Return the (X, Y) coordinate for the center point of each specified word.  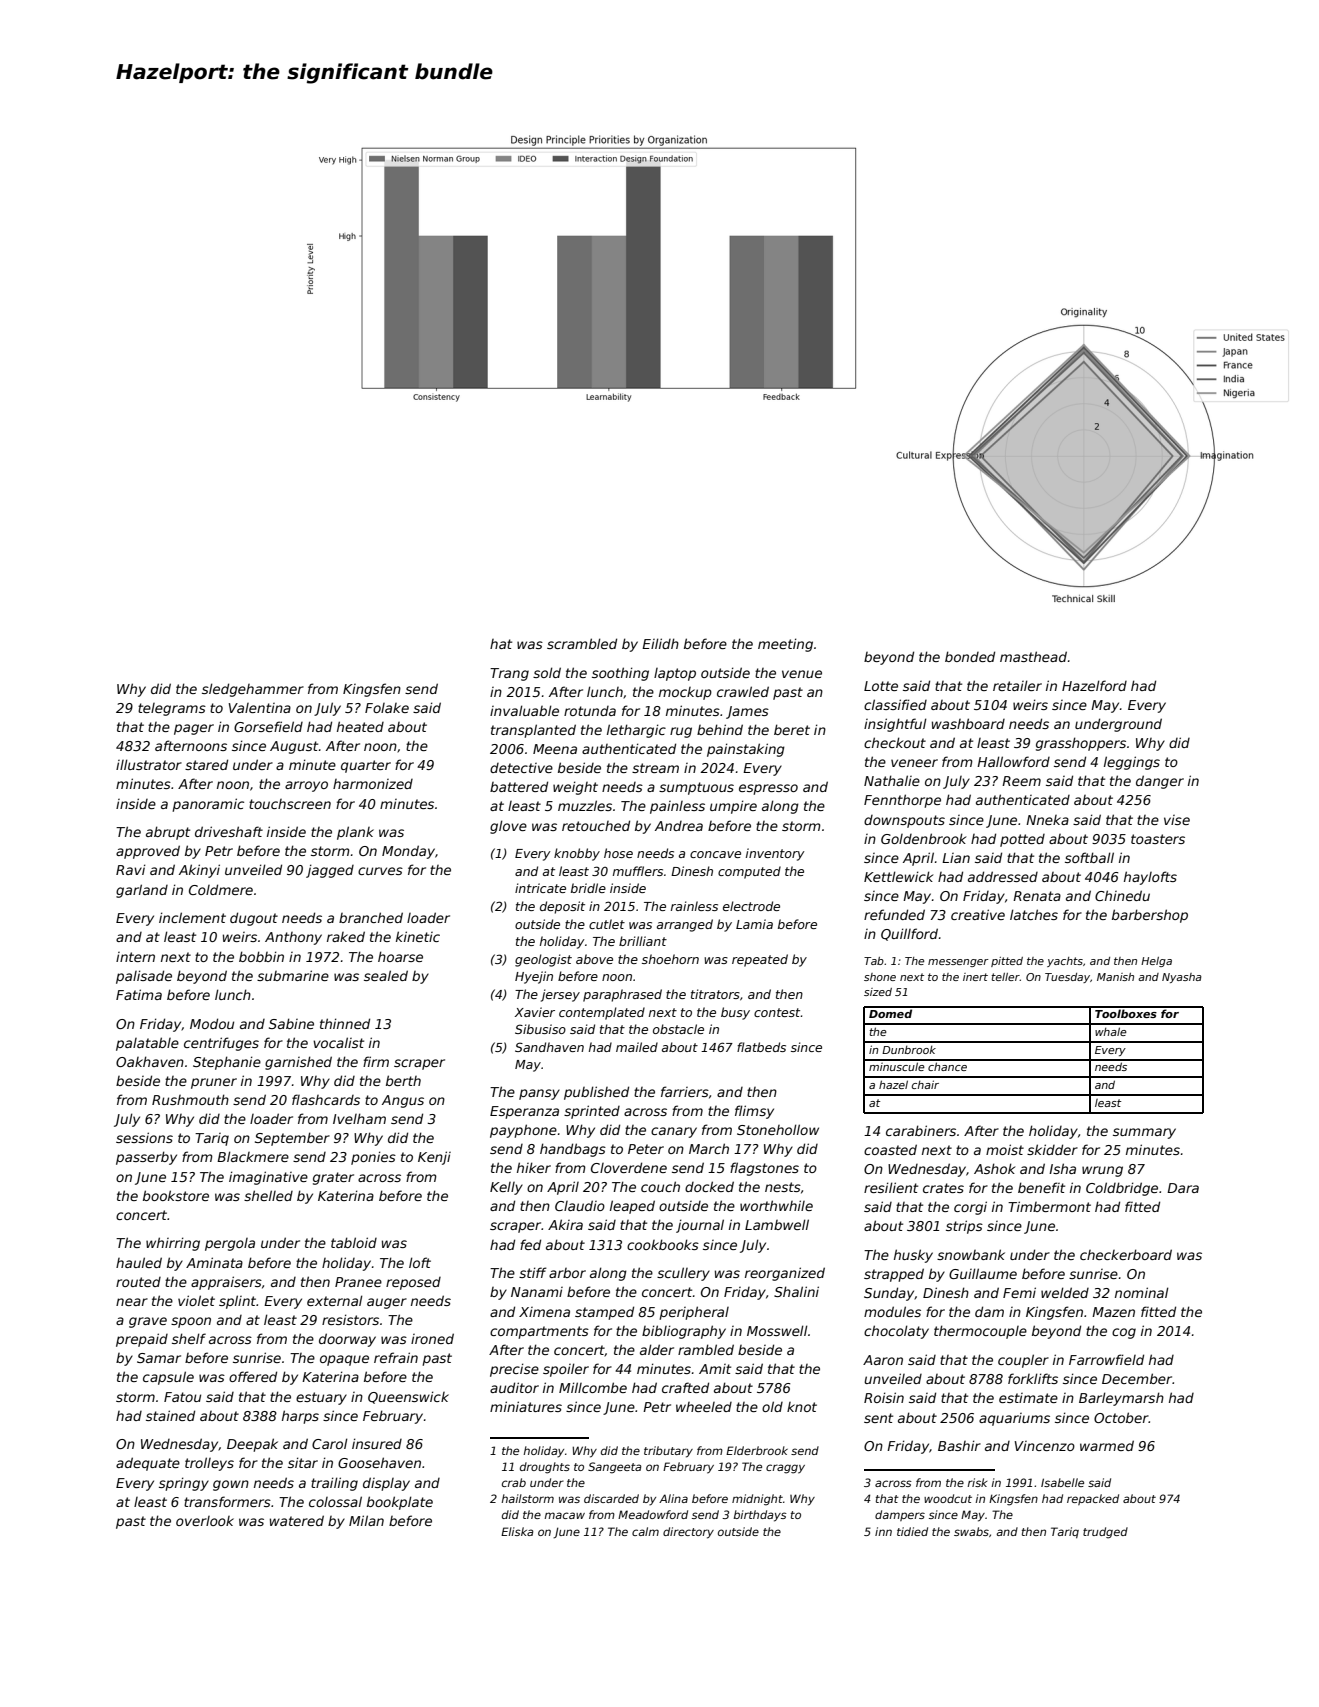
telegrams (172, 709)
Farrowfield (1106, 1359)
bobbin (261, 956)
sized (878, 992)
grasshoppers (1081, 744)
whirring (173, 1244)
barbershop (1150, 916)
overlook (205, 1521)
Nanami (537, 1292)
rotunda (590, 711)
